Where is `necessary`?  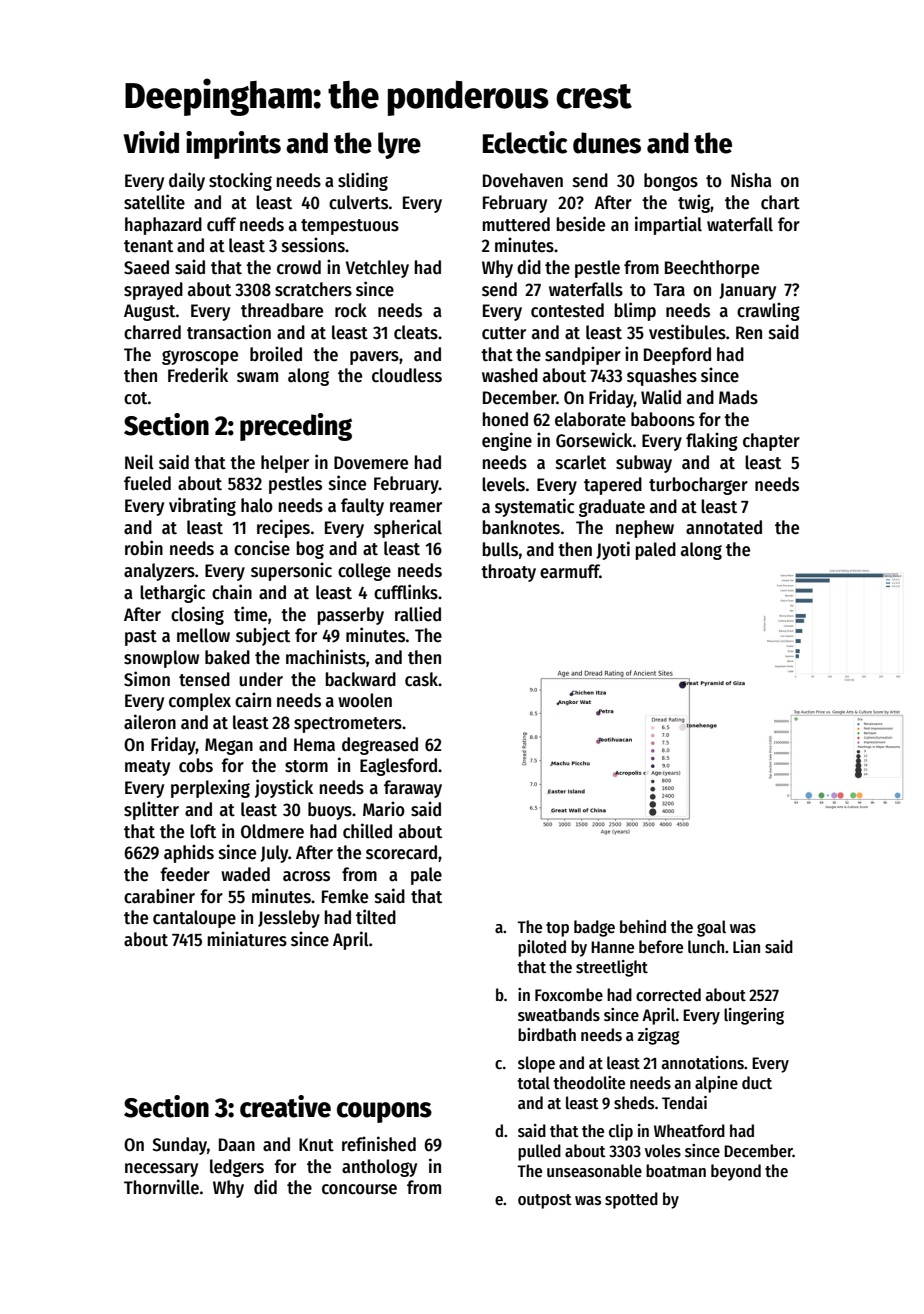 necessary is located at coordinates (161, 1170).
